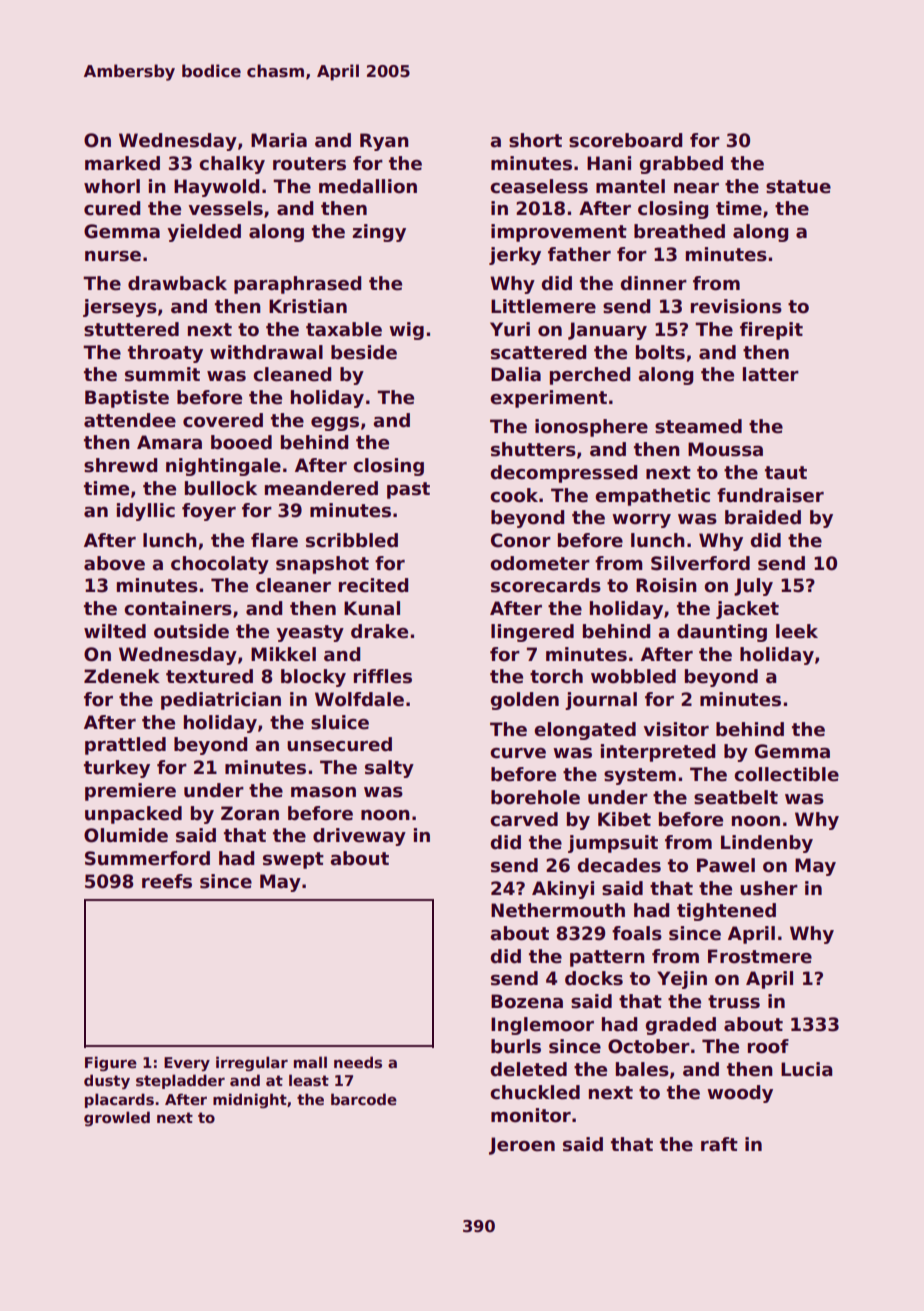 This document has height=1311, width=924. What do you see at coordinates (364, 1099) in the document?
I see `barcode` at bounding box center [364, 1099].
